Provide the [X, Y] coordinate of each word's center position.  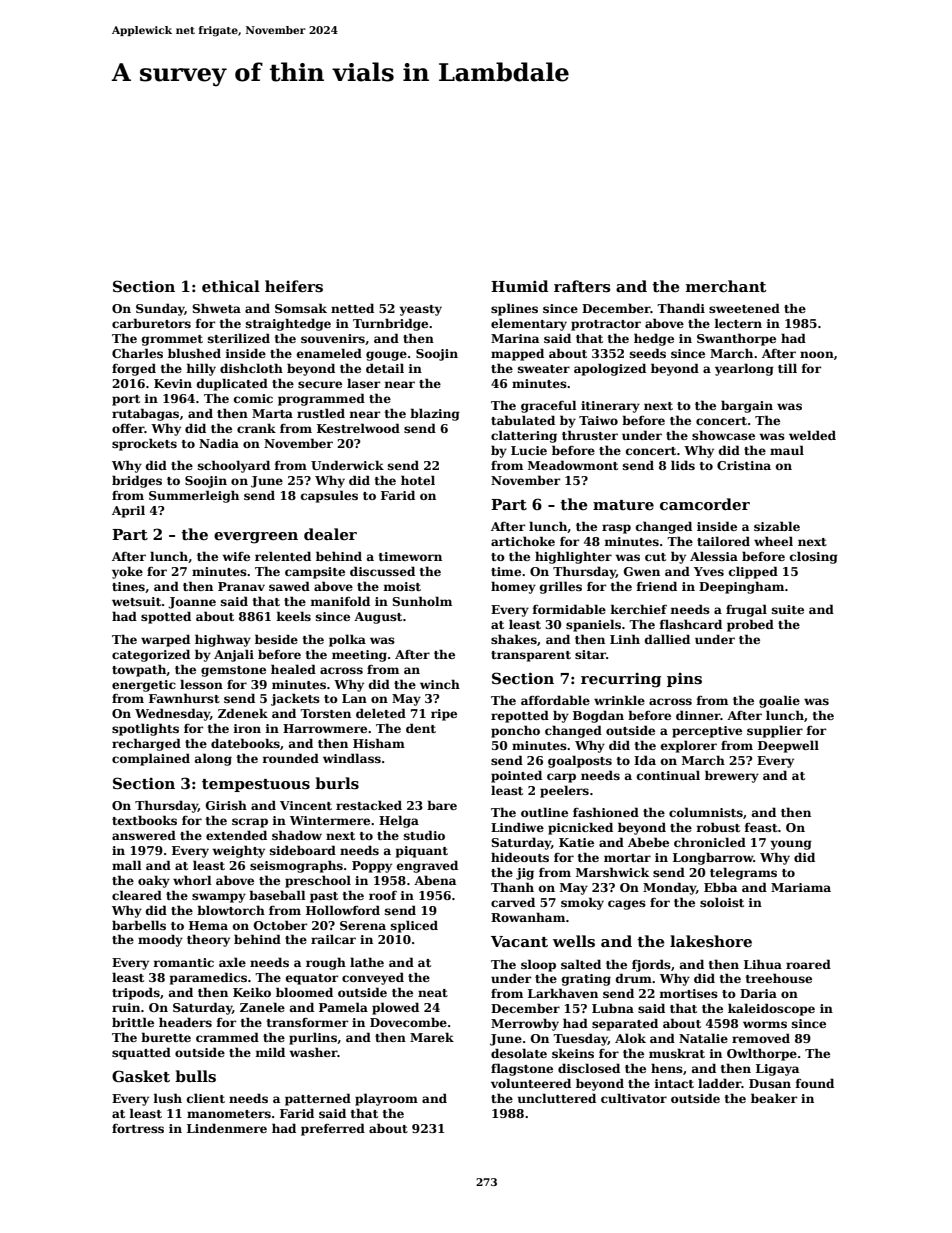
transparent [531, 656]
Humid [520, 286]
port [126, 400]
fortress [138, 1128]
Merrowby [525, 1024]
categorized [151, 655]
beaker [774, 1098]
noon [817, 354]
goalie [779, 701]
